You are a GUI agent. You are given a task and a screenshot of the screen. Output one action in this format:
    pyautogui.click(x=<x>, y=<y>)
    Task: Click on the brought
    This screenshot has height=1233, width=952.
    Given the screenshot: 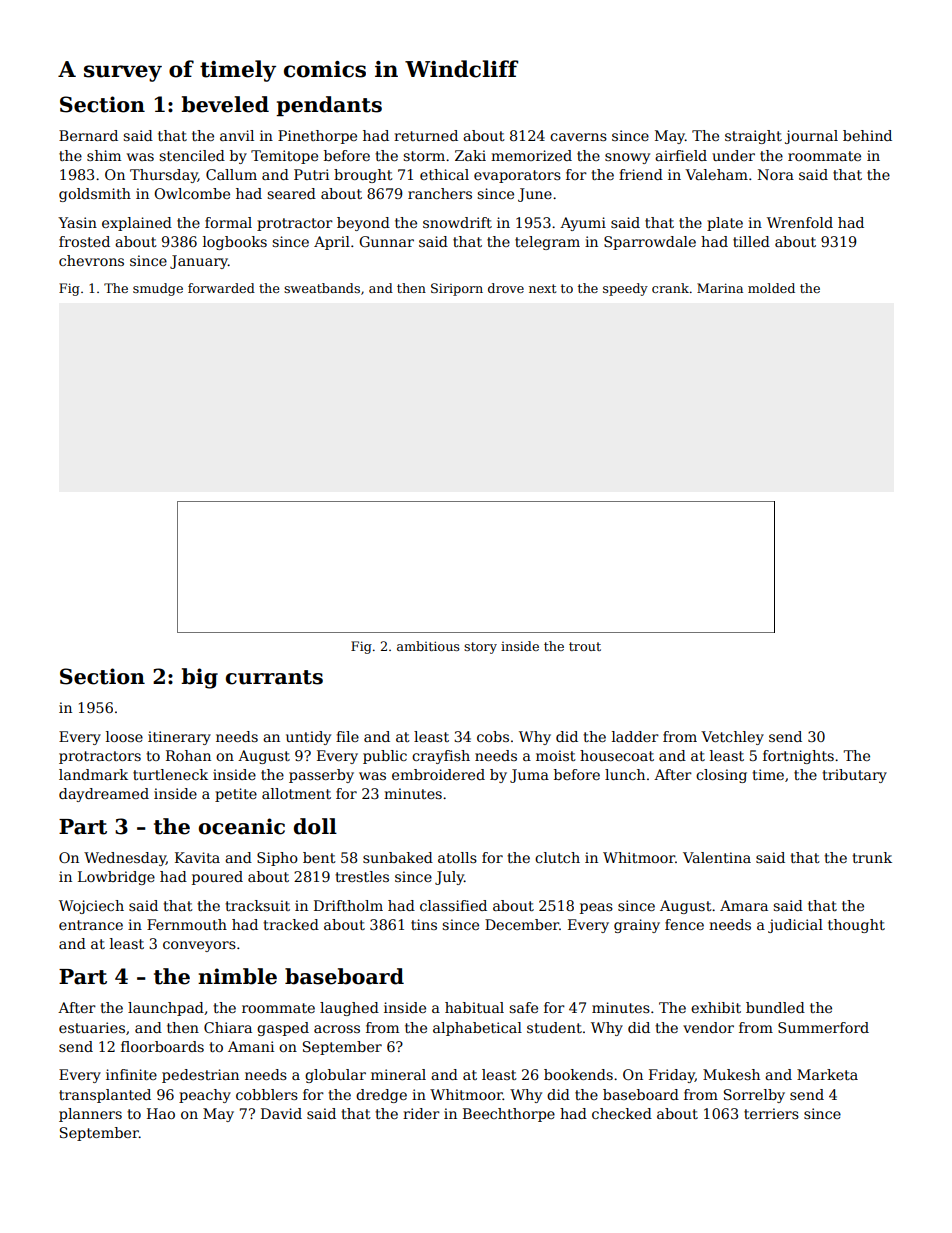 What is the action you would take?
    pyautogui.click(x=363, y=176)
